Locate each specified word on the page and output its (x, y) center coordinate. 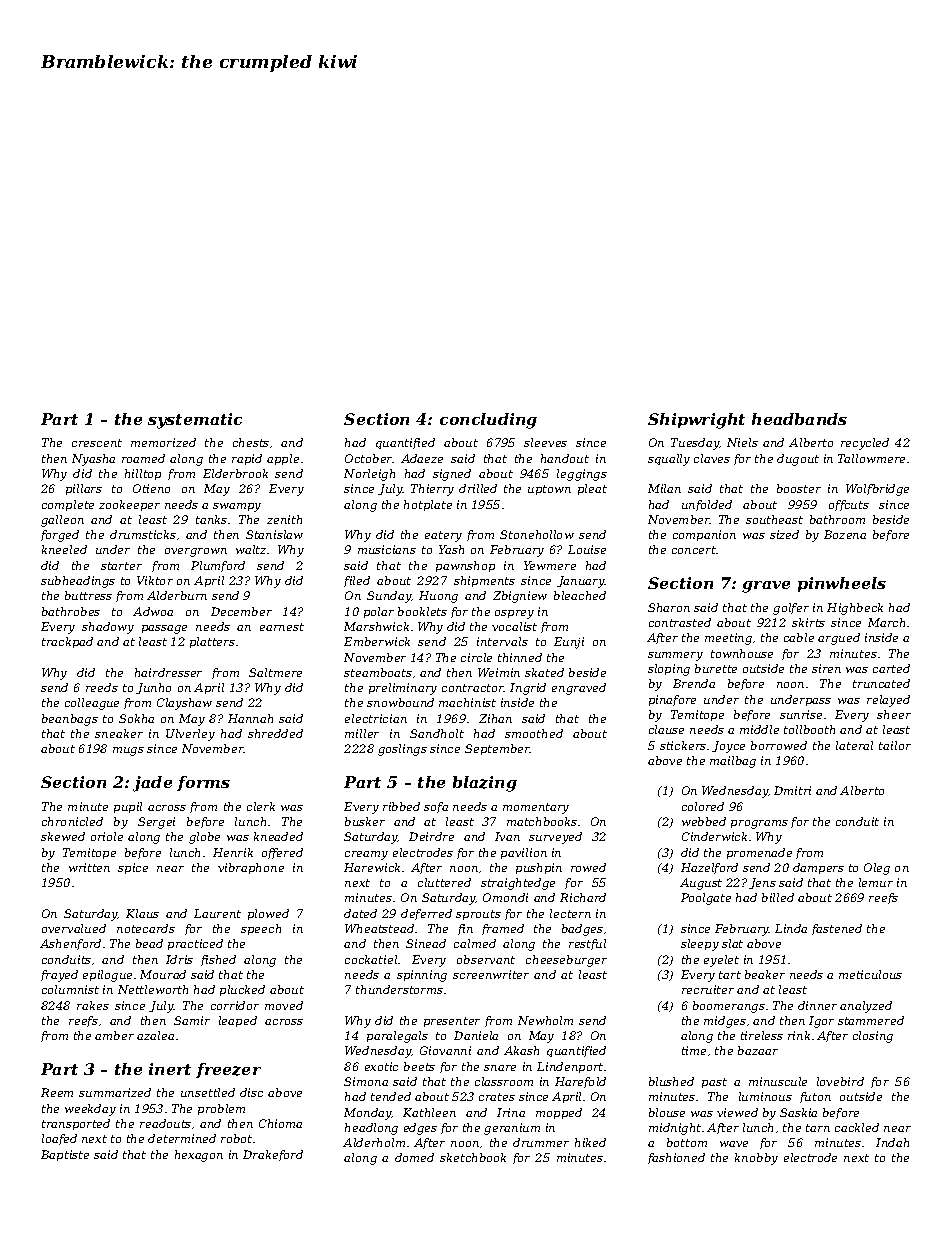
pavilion (524, 853)
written (89, 867)
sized (784, 534)
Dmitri (792, 790)
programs (759, 824)
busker (365, 821)
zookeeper (129, 505)
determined (182, 1138)
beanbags (70, 720)
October (369, 458)
